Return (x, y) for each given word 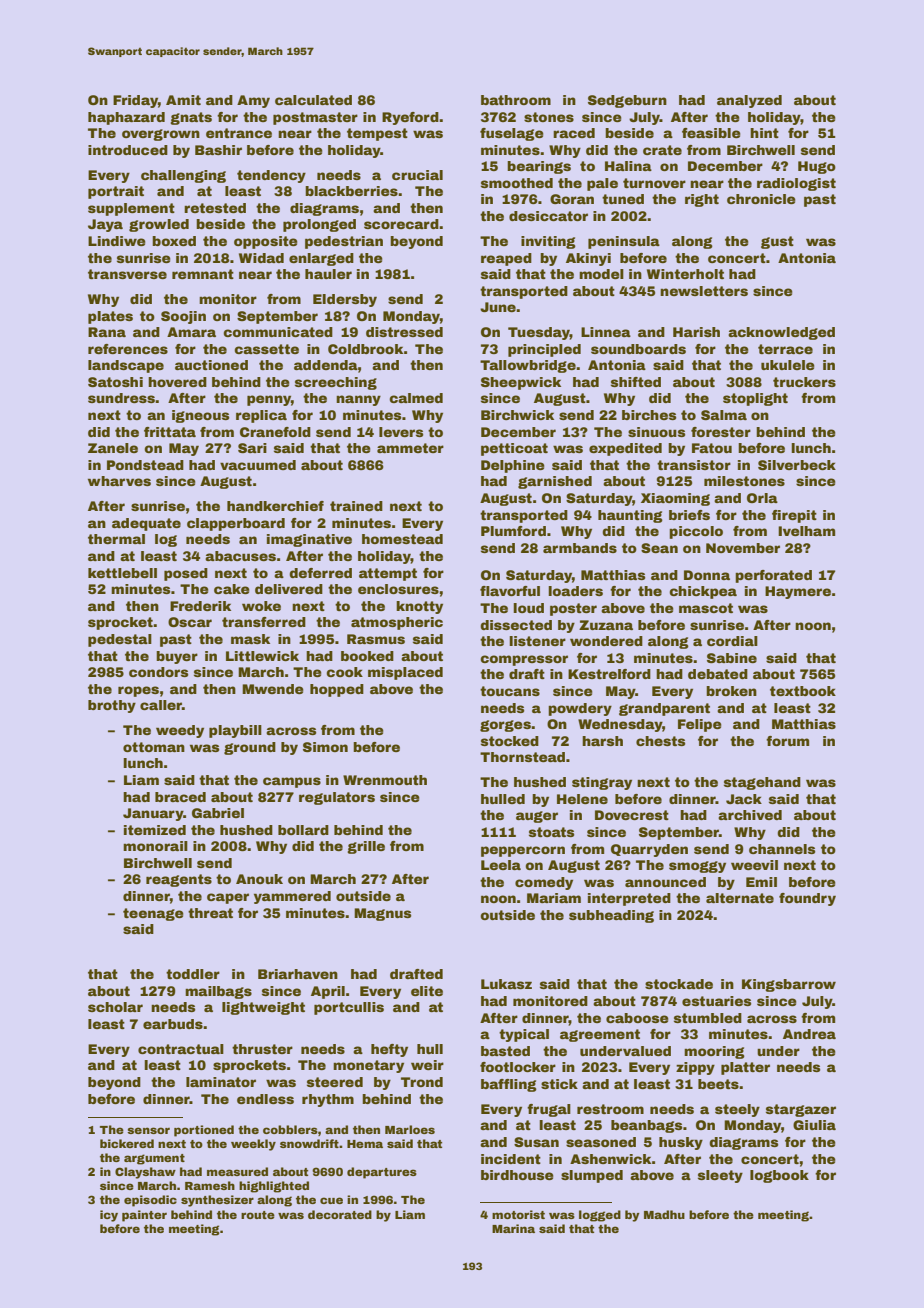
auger (537, 817)
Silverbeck (797, 465)
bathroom (516, 100)
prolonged (319, 225)
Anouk (259, 879)
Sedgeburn (627, 101)
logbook (779, 1176)
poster (573, 609)
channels (782, 849)
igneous (200, 416)
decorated (340, 1214)
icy (109, 1216)
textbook (803, 691)
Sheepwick (521, 383)
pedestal (120, 640)
